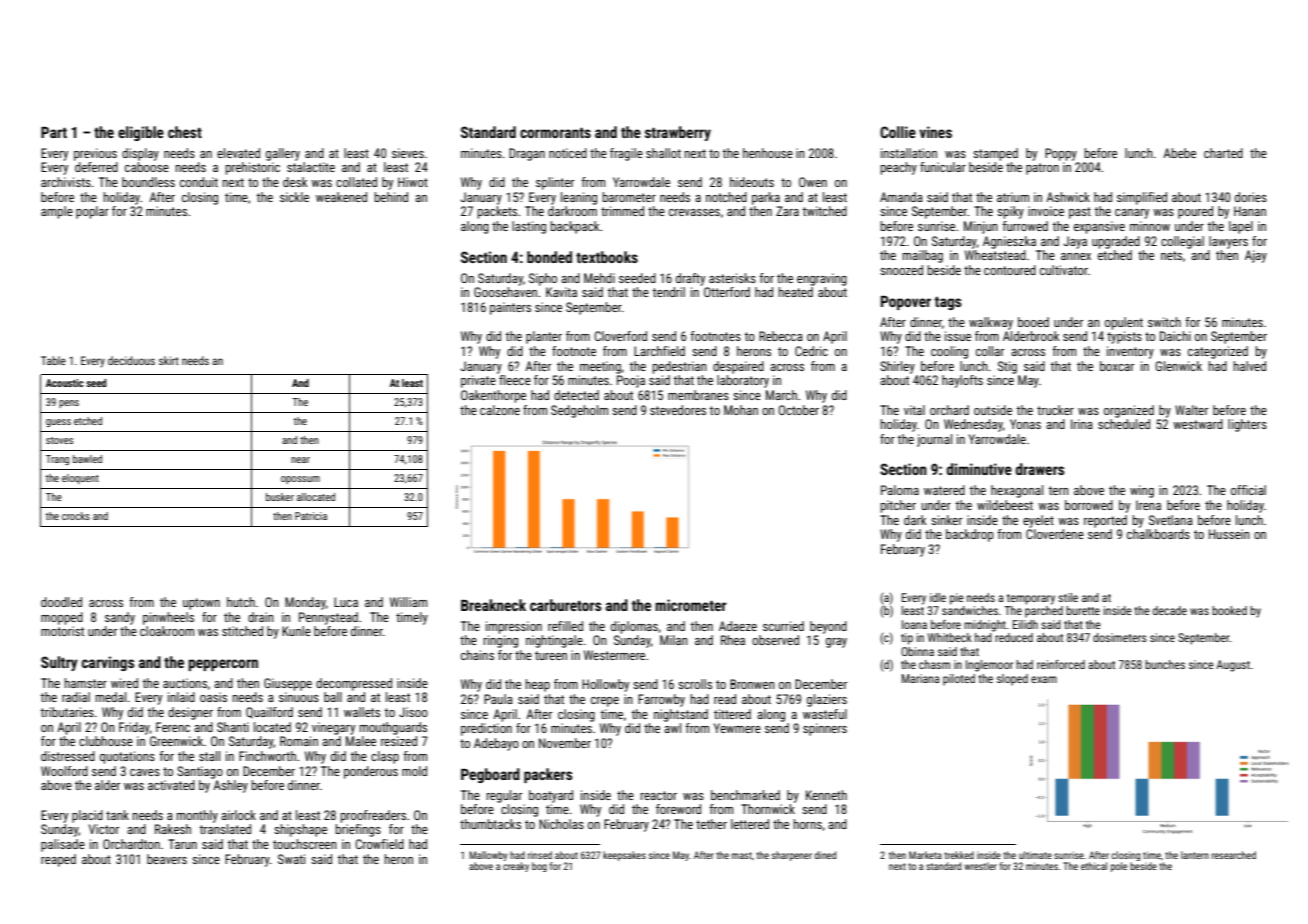  What do you see at coordinates (1009, 242) in the screenshot?
I see `Agnieszka` at bounding box center [1009, 242].
